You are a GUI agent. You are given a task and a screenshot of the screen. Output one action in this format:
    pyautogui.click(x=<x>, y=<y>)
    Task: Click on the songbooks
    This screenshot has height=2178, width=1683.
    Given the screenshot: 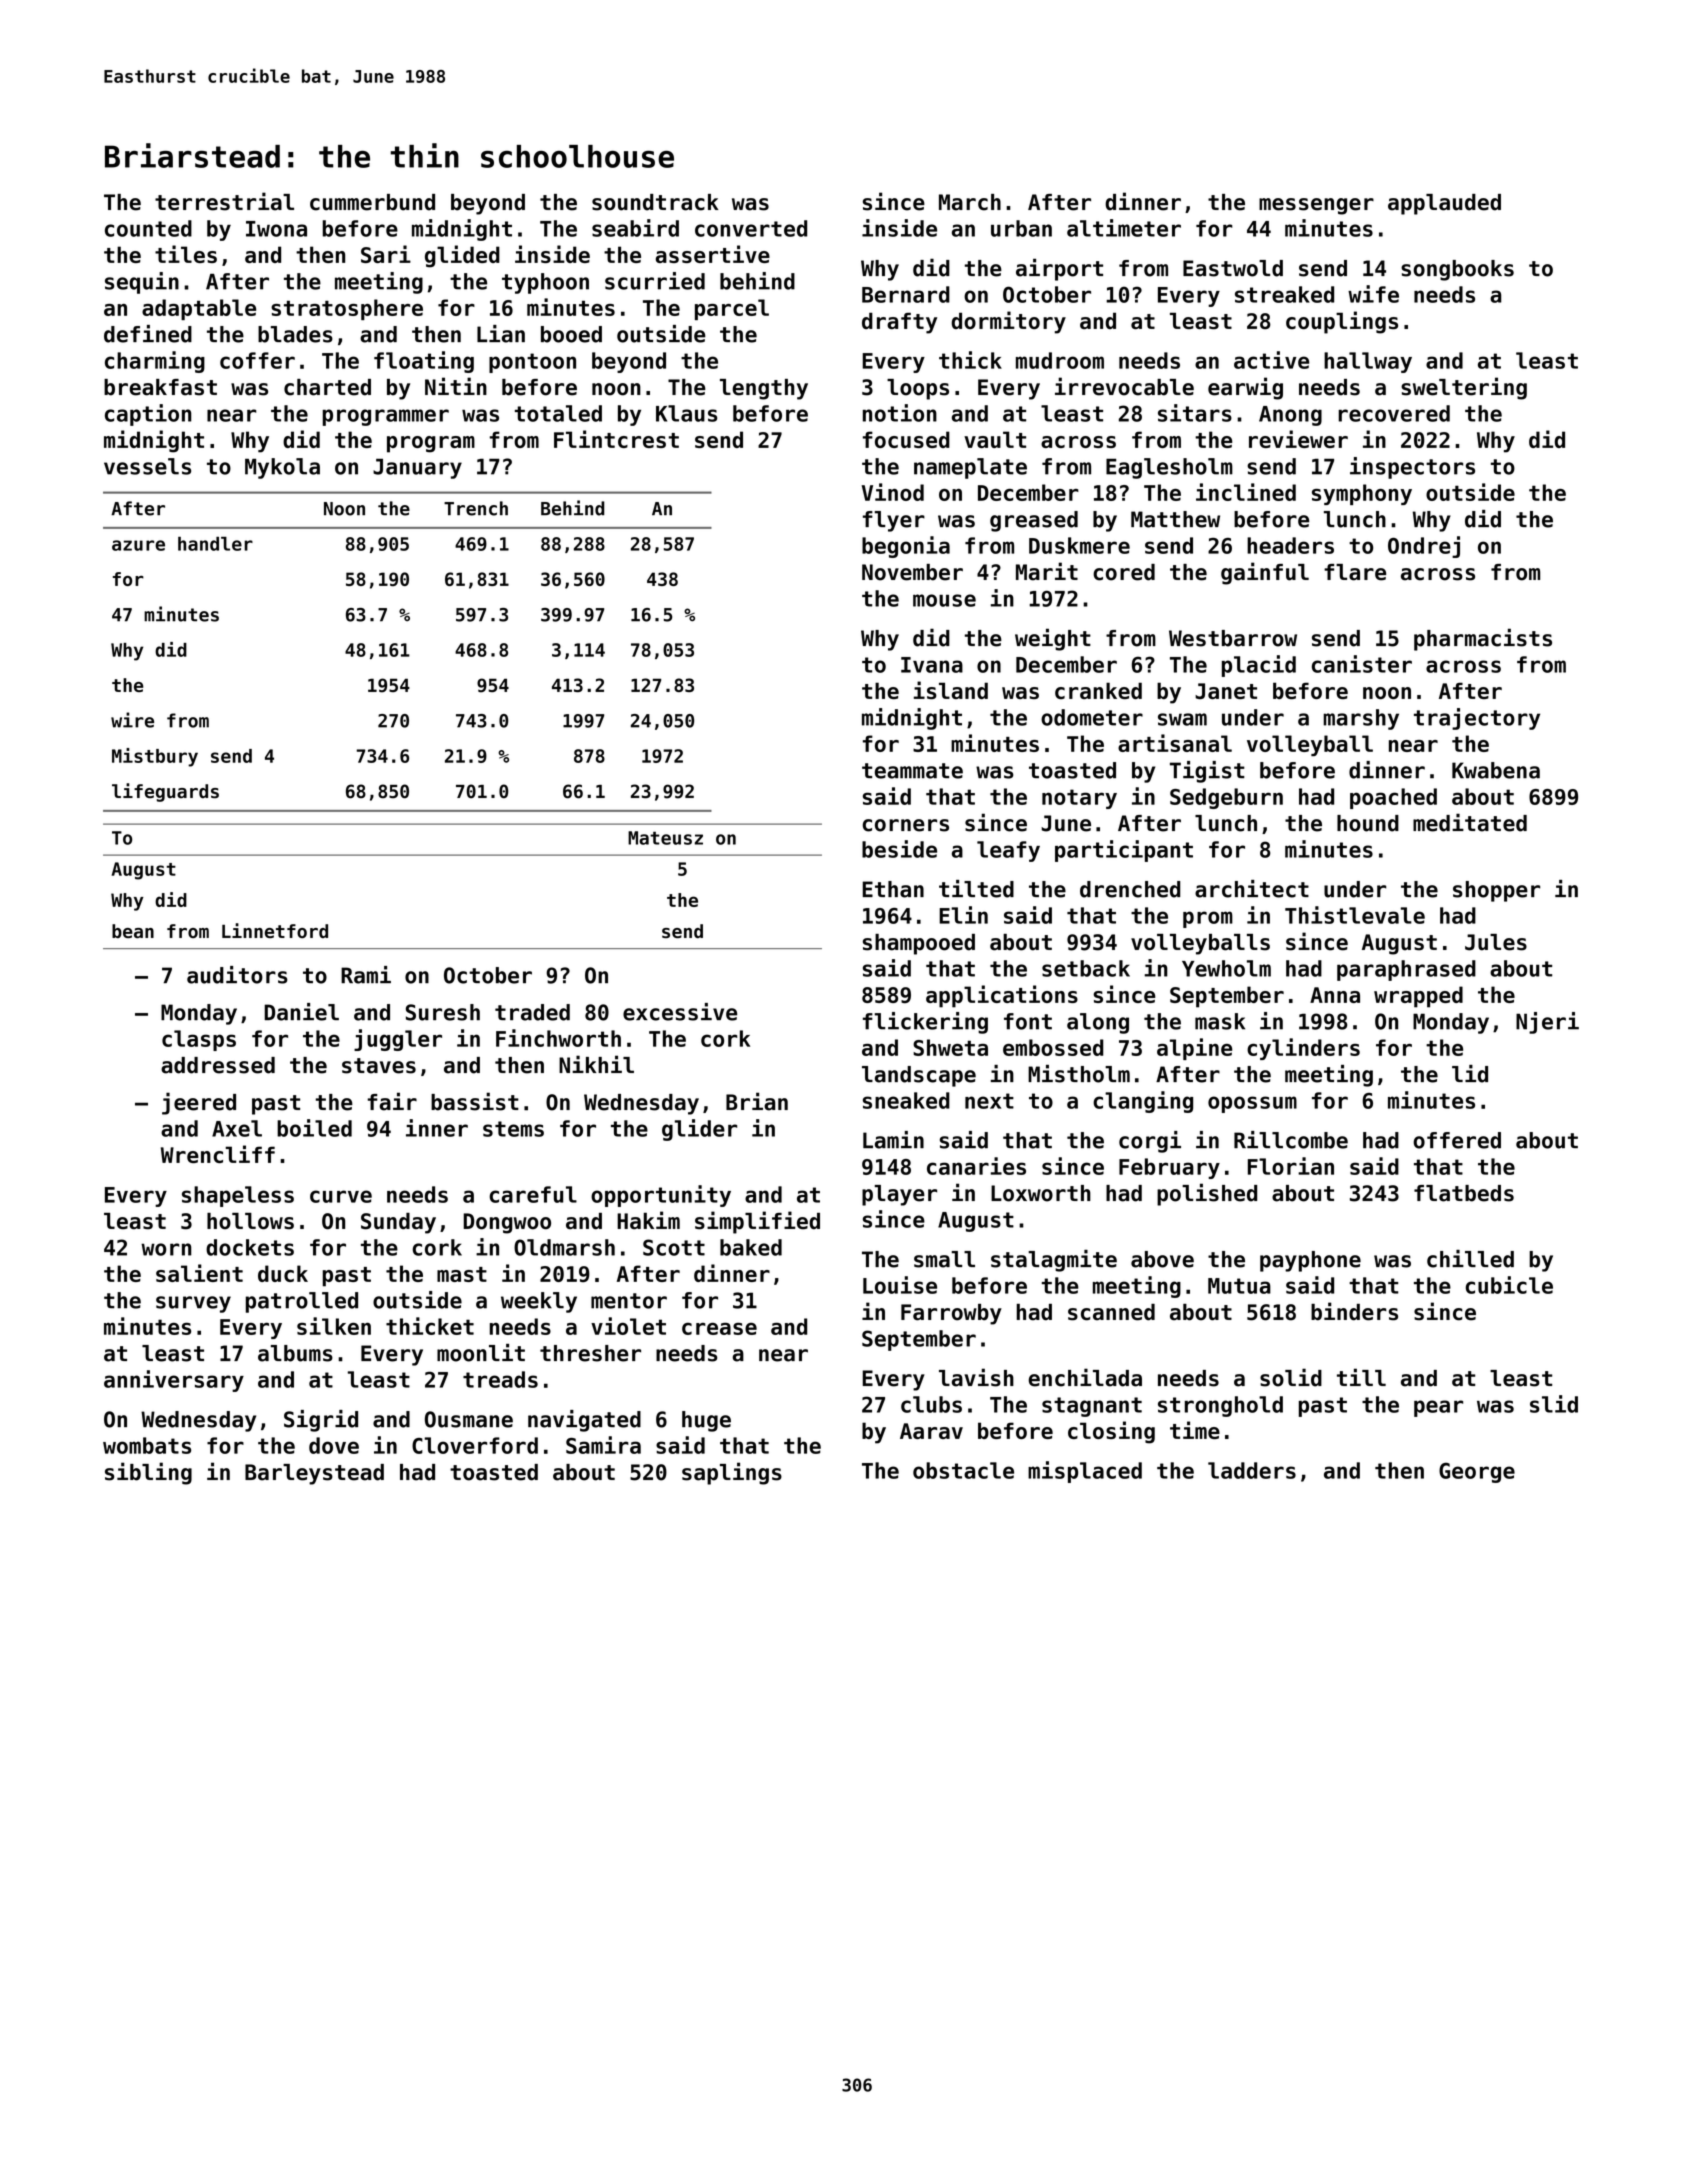 What is the action you would take?
    pyautogui.click(x=1457, y=270)
